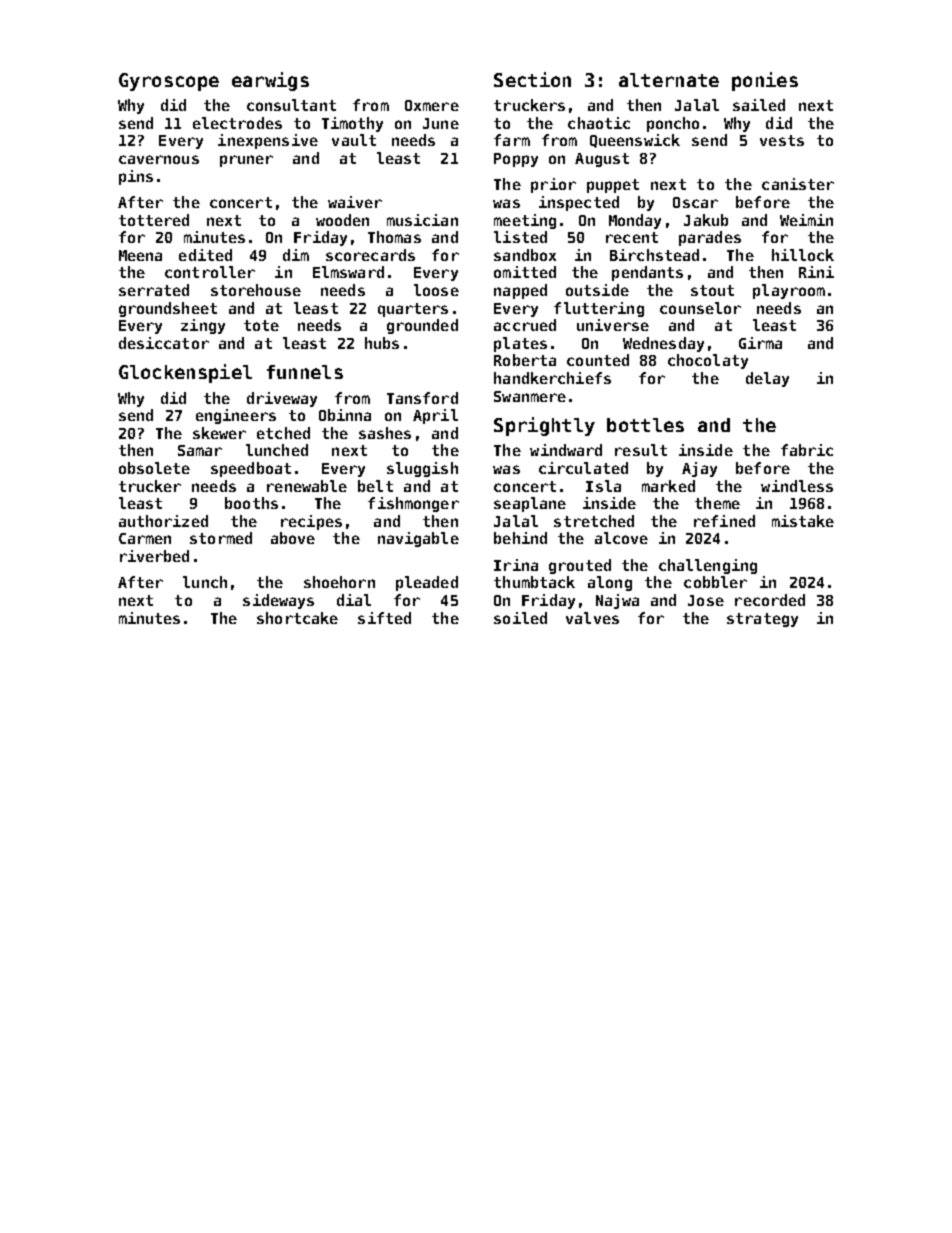 Image resolution: width=952 pixels, height=1233 pixels. I want to click on bottles, so click(645, 425).
